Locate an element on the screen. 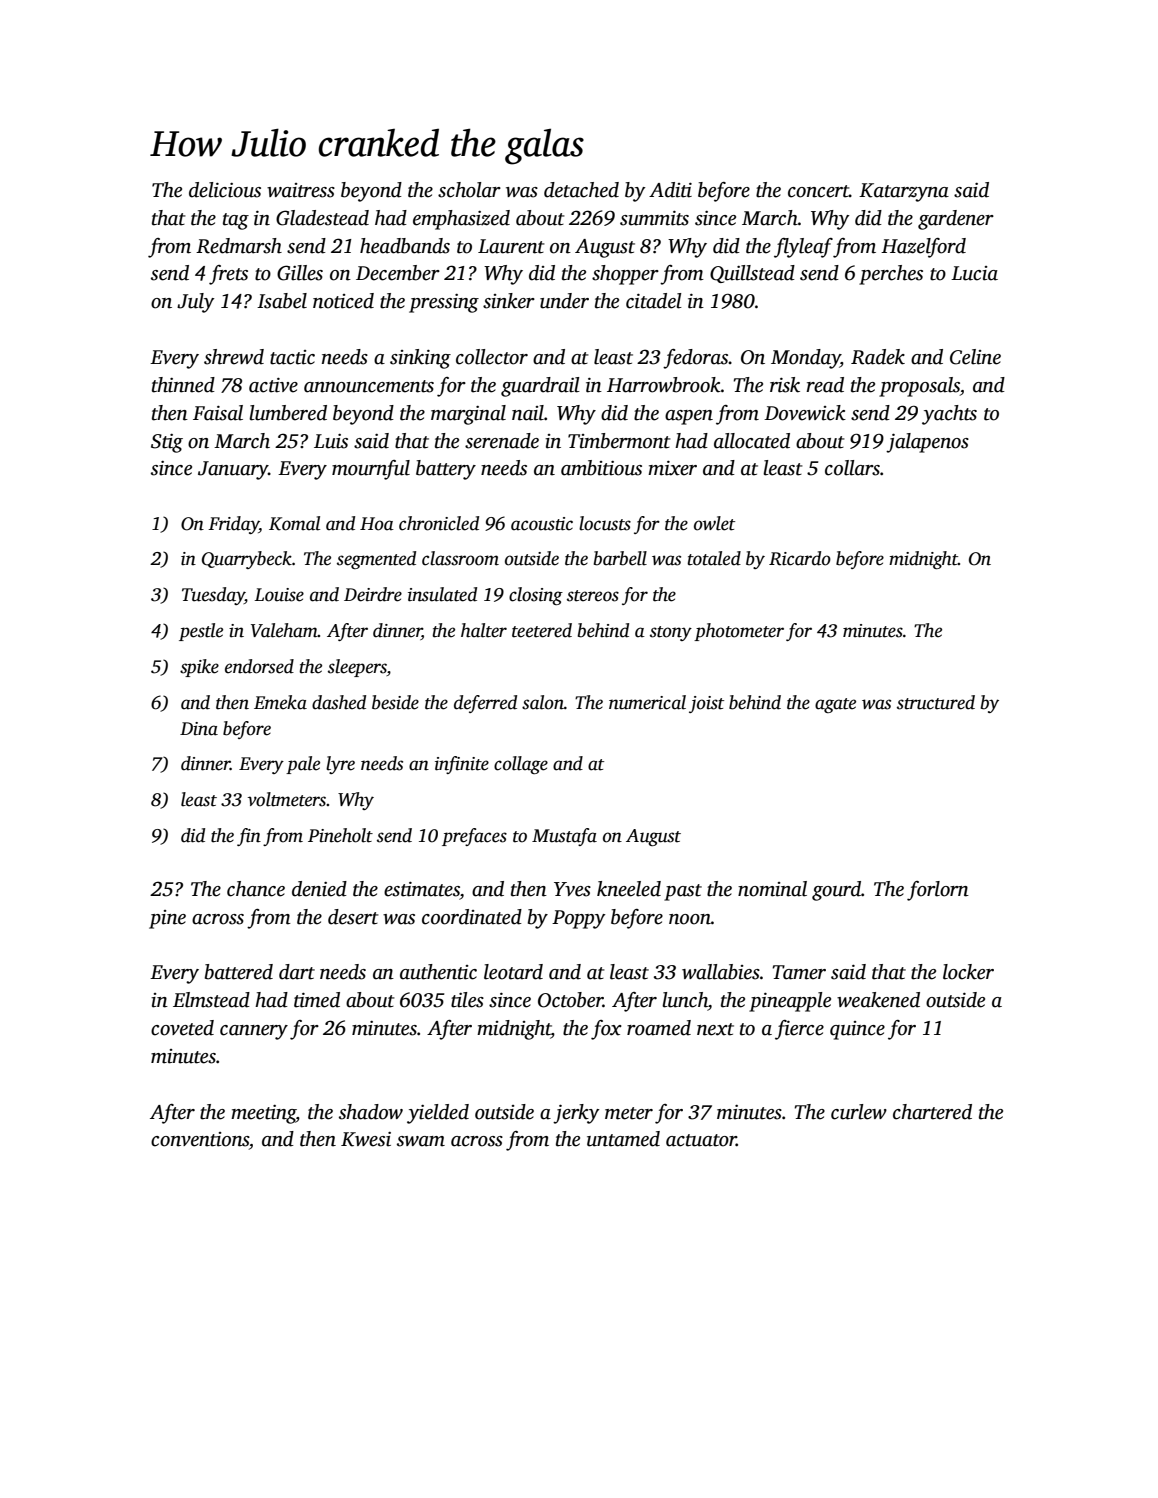 The width and height of the screenshot is (1158, 1498). noon is located at coordinates (690, 919).
